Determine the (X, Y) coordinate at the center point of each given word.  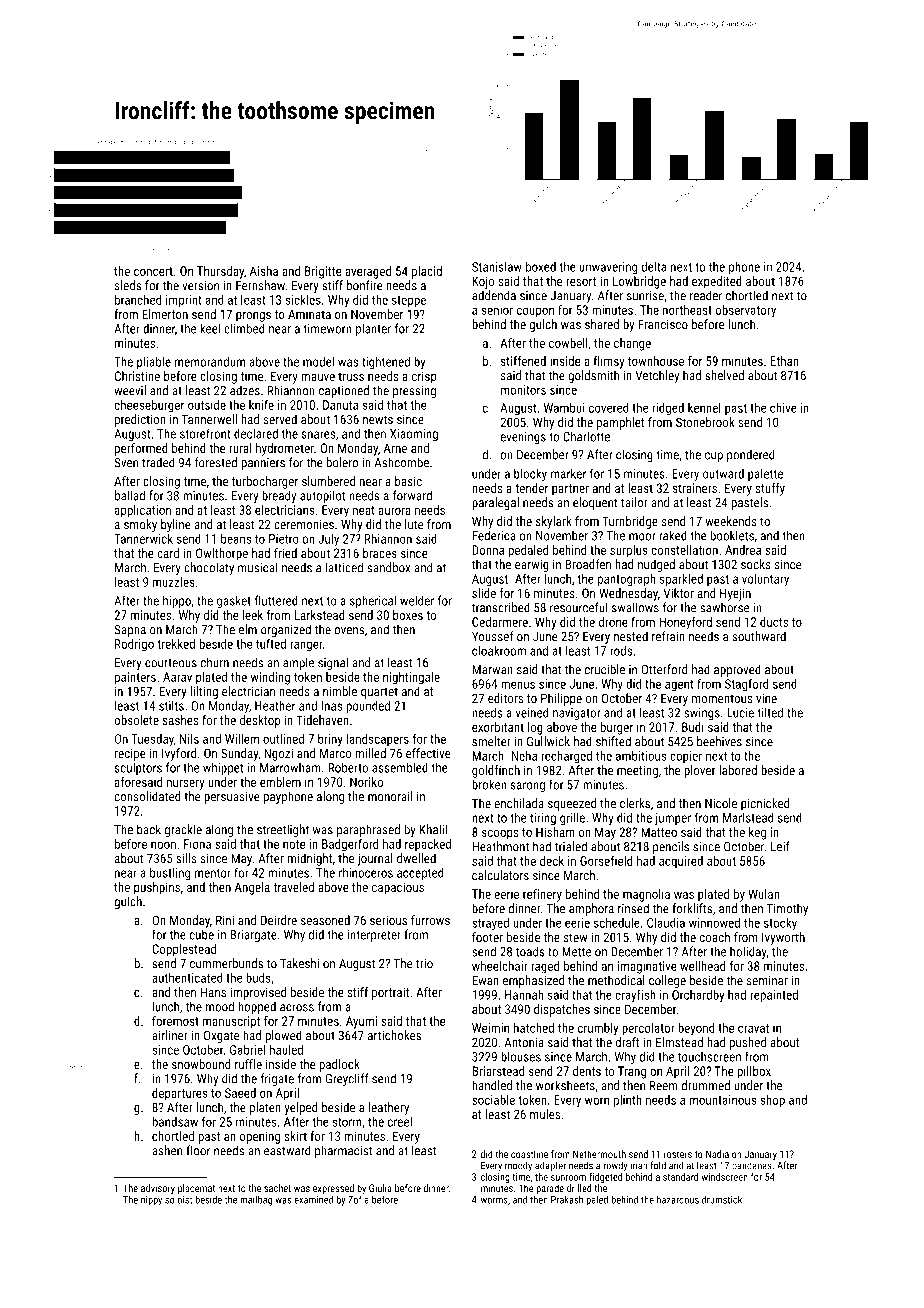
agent (679, 686)
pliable (154, 362)
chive (783, 408)
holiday (748, 952)
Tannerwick (143, 538)
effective (428, 753)
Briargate (253, 936)
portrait (390, 993)
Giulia (380, 1188)
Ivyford (179, 754)
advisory (158, 1189)
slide (484, 593)
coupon (535, 312)
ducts (774, 622)
